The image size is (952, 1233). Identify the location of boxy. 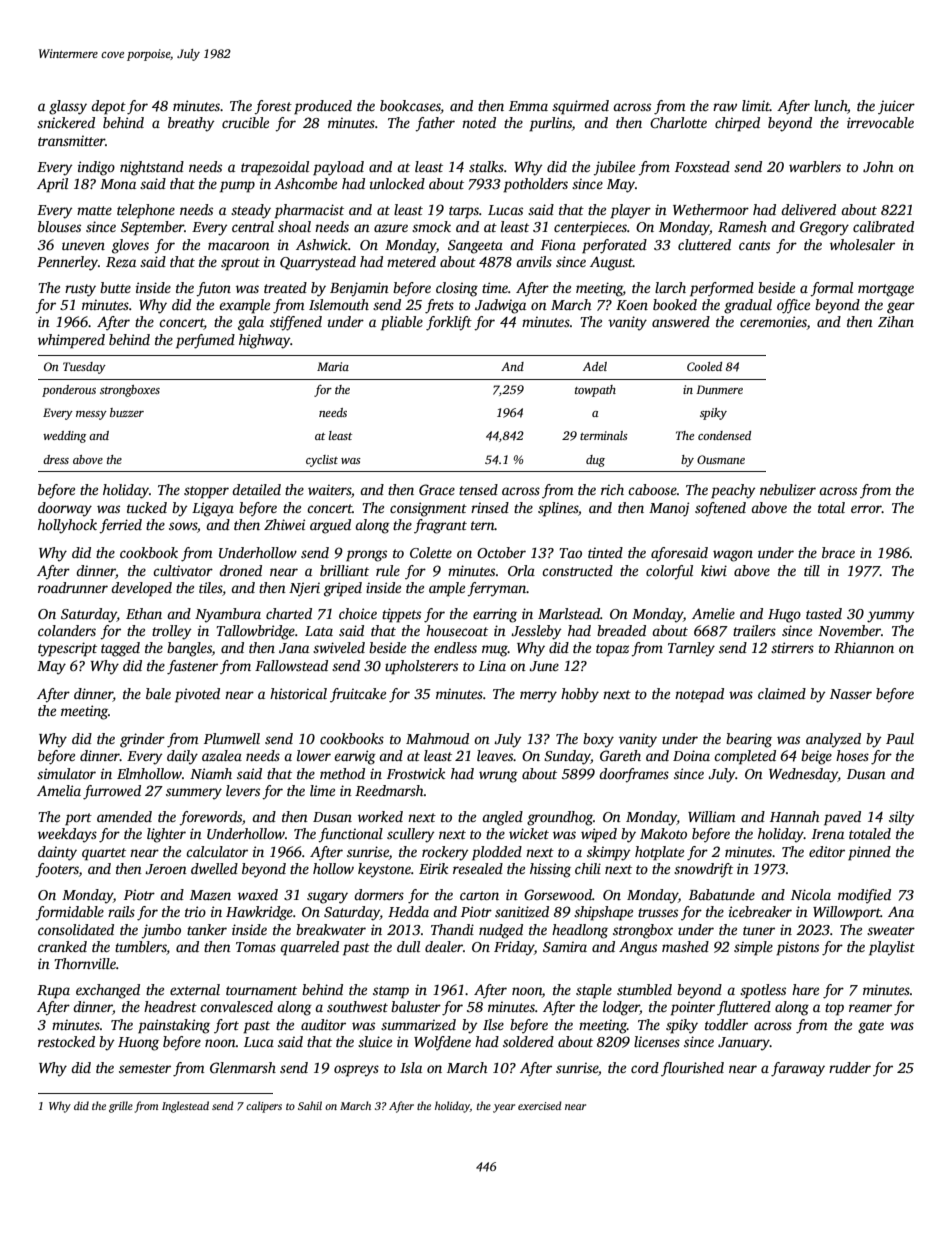
(598, 740).
